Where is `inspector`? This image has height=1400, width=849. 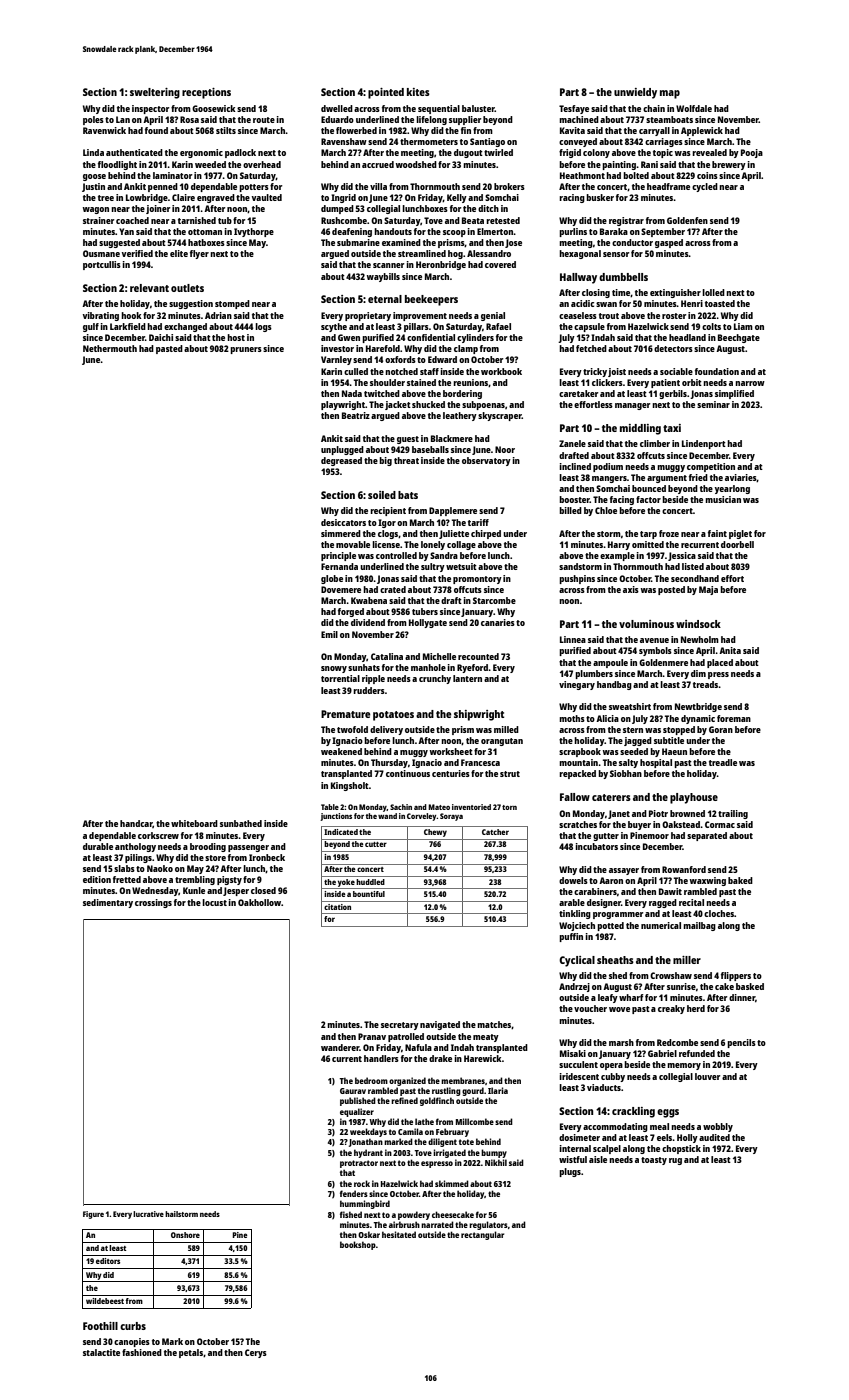 inspector is located at coordinates (151, 109).
